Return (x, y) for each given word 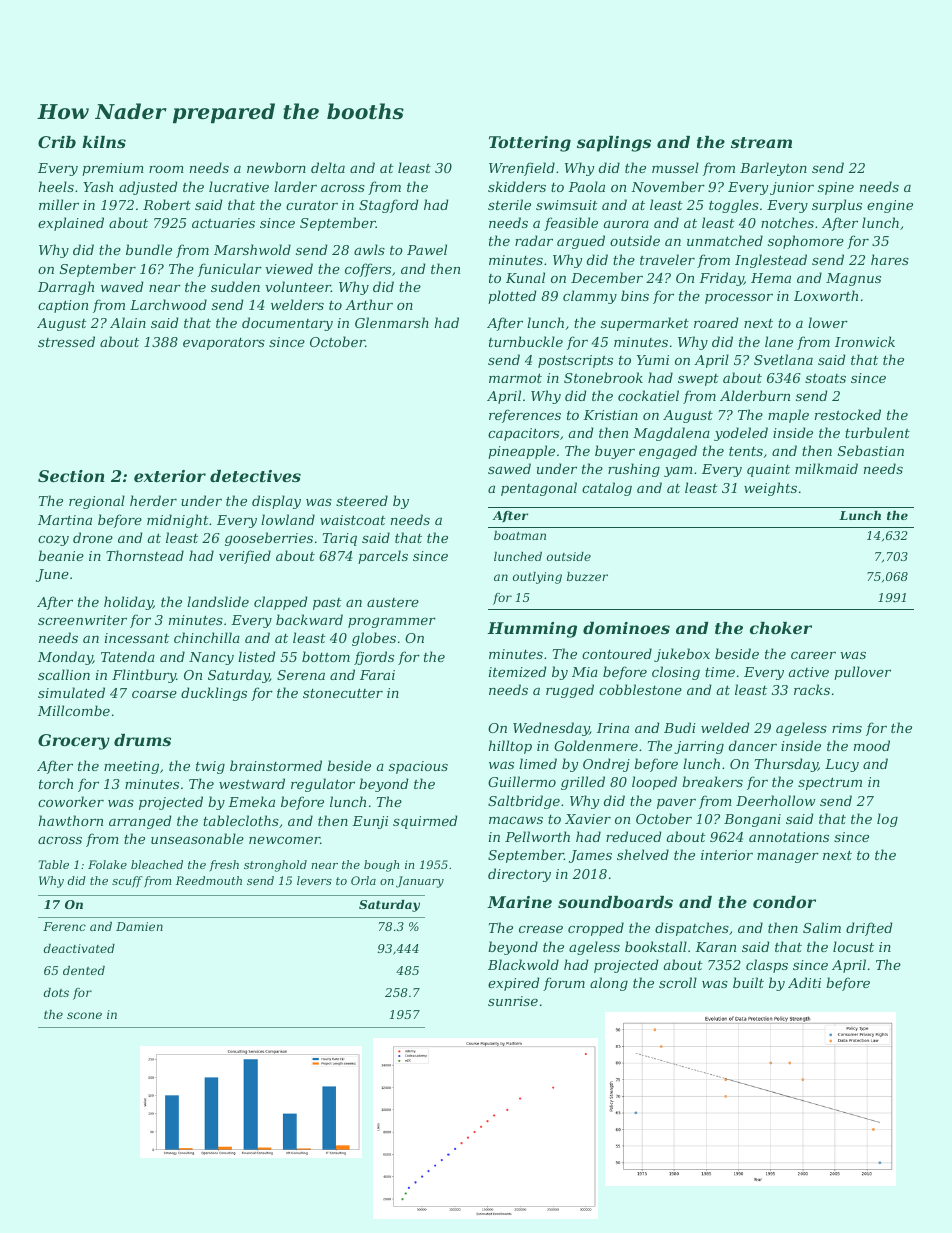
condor (784, 902)
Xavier (588, 819)
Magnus (853, 279)
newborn (276, 167)
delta (328, 167)
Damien (139, 926)
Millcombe (74, 710)
